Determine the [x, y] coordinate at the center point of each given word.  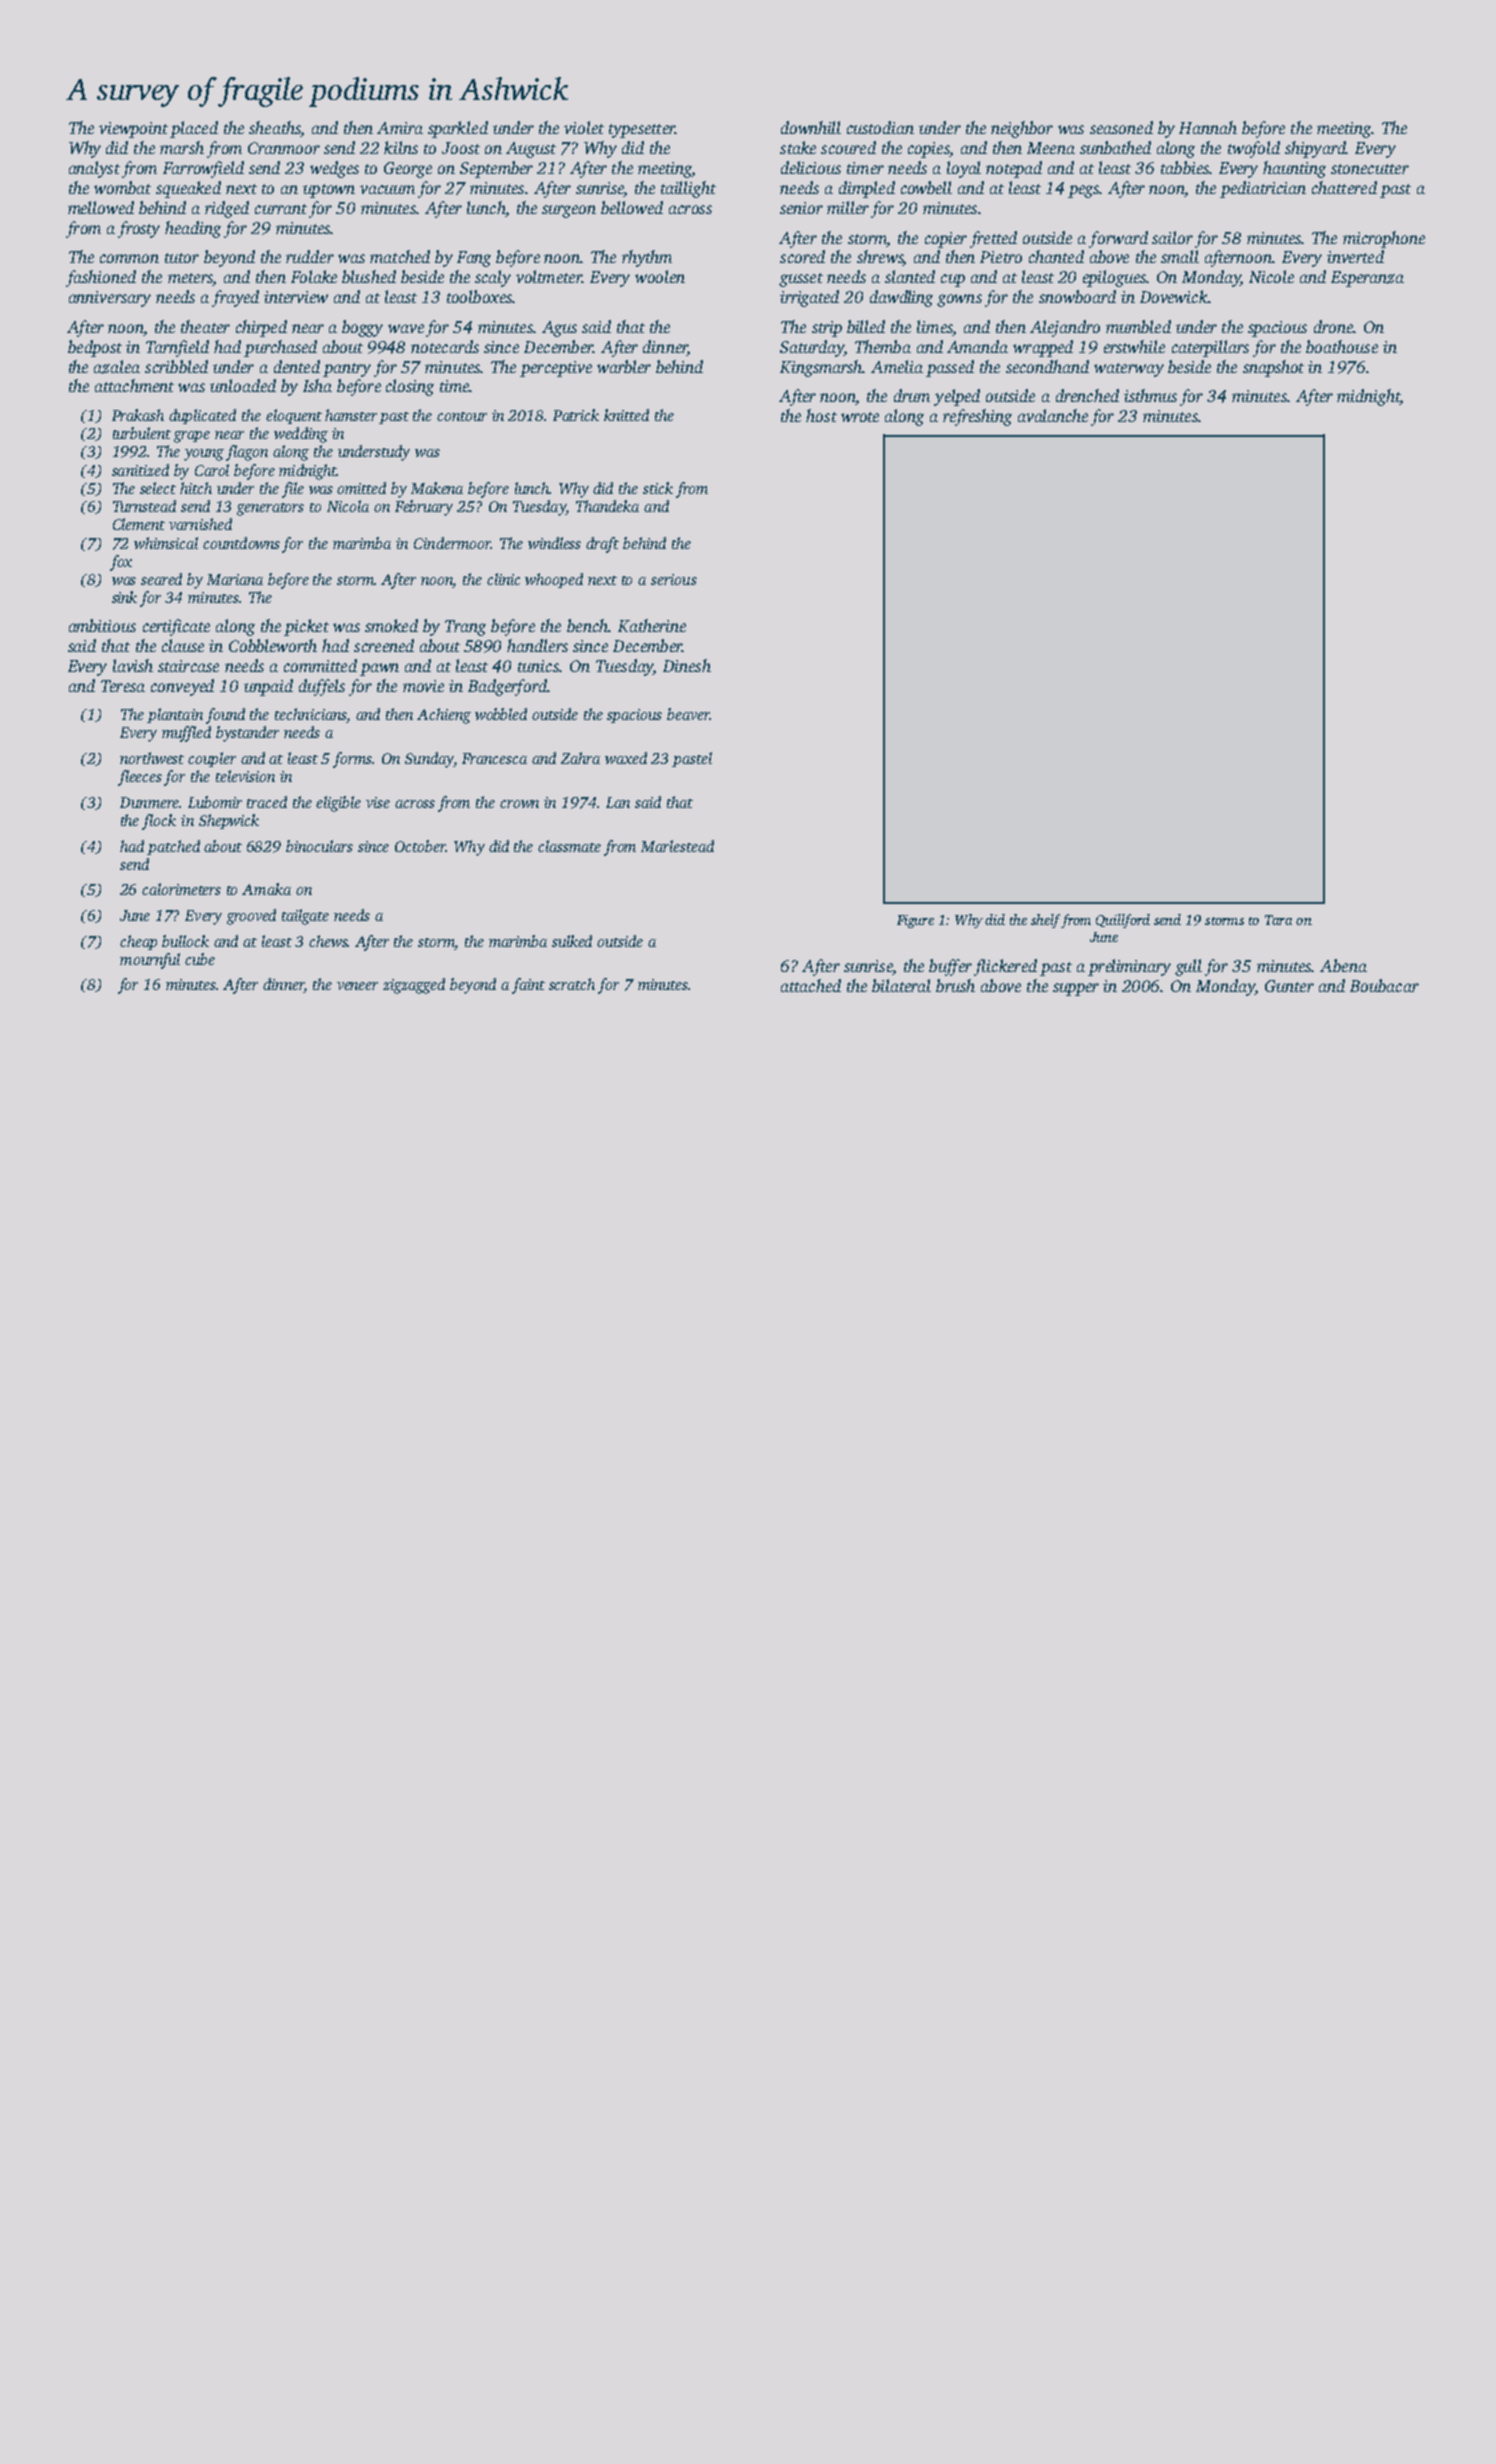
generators [270, 509]
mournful [150, 961]
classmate [569, 846]
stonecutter [1370, 169]
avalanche [1053, 415]
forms [352, 760]
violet [584, 127]
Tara [1278, 920]
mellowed [101, 207]
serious [674, 579]
